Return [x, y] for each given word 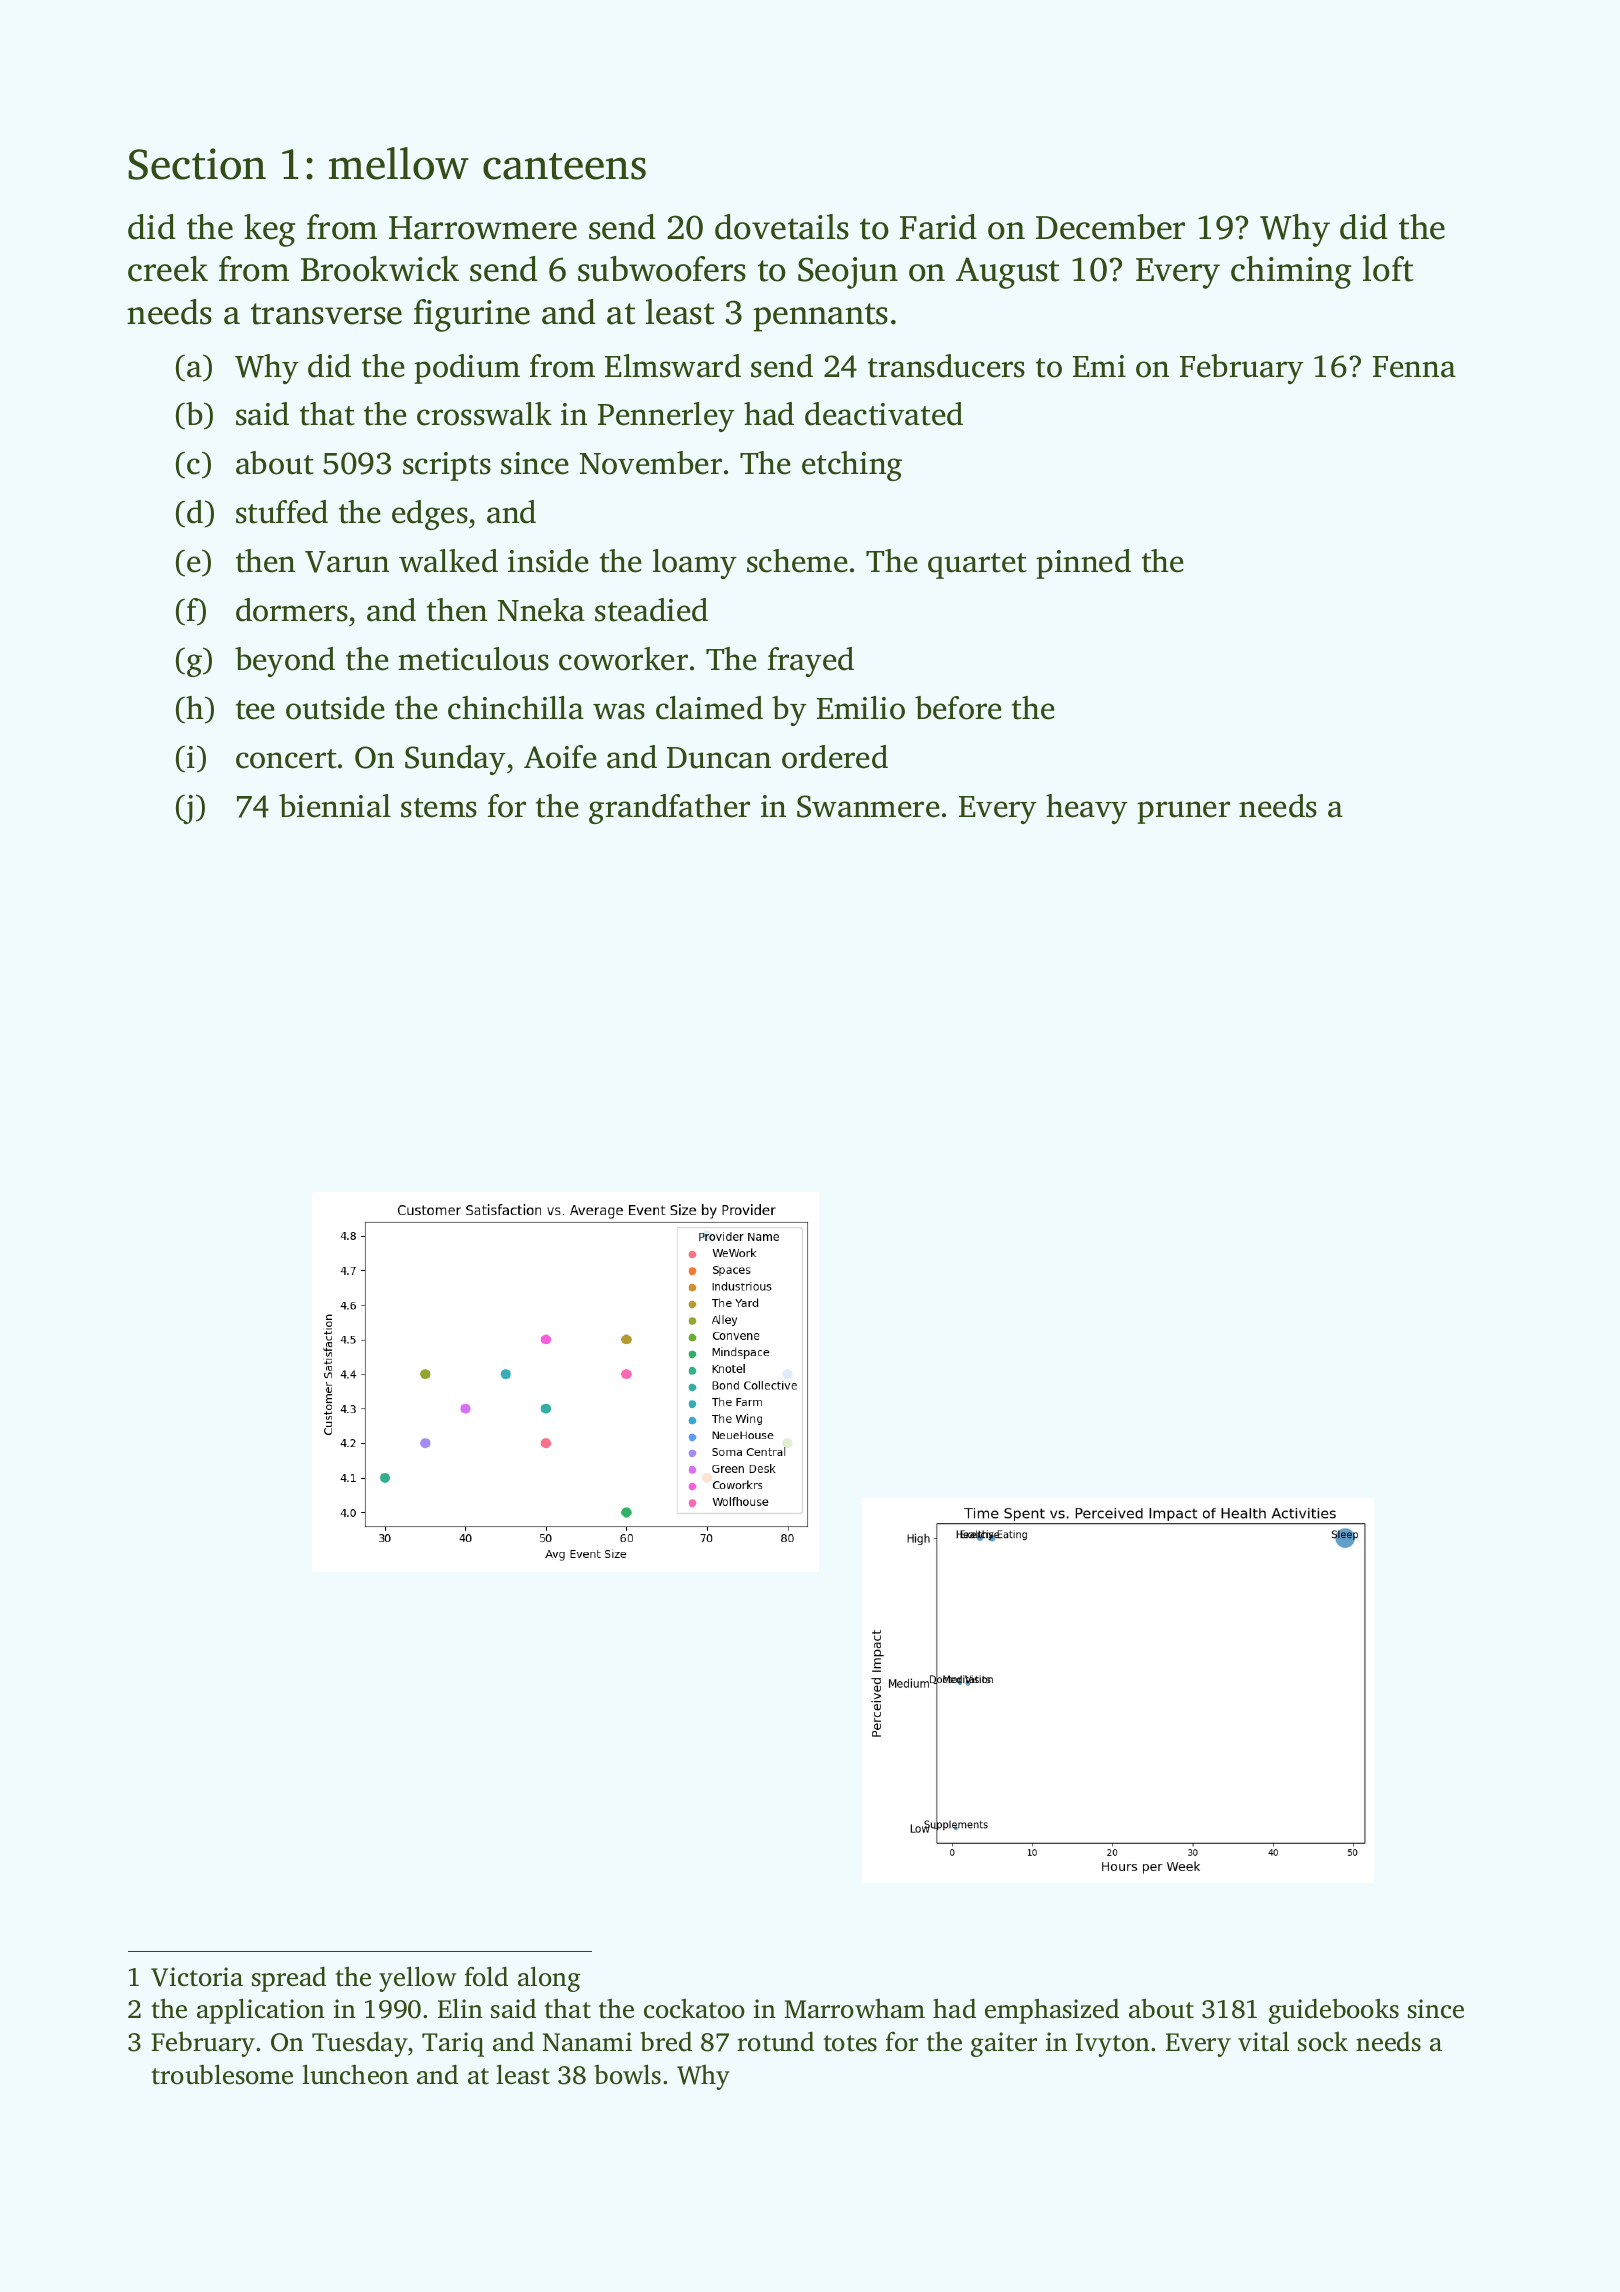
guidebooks [1334, 2011]
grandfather [669, 809]
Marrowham [854, 2009]
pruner [1183, 812]
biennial [335, 806]
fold [486, 1976]
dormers [292, 610]
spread [289, 1979]
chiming [1291, 272]
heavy [1087, 809]
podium [467, 369]
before [958, 708]
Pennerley [666, 417]
